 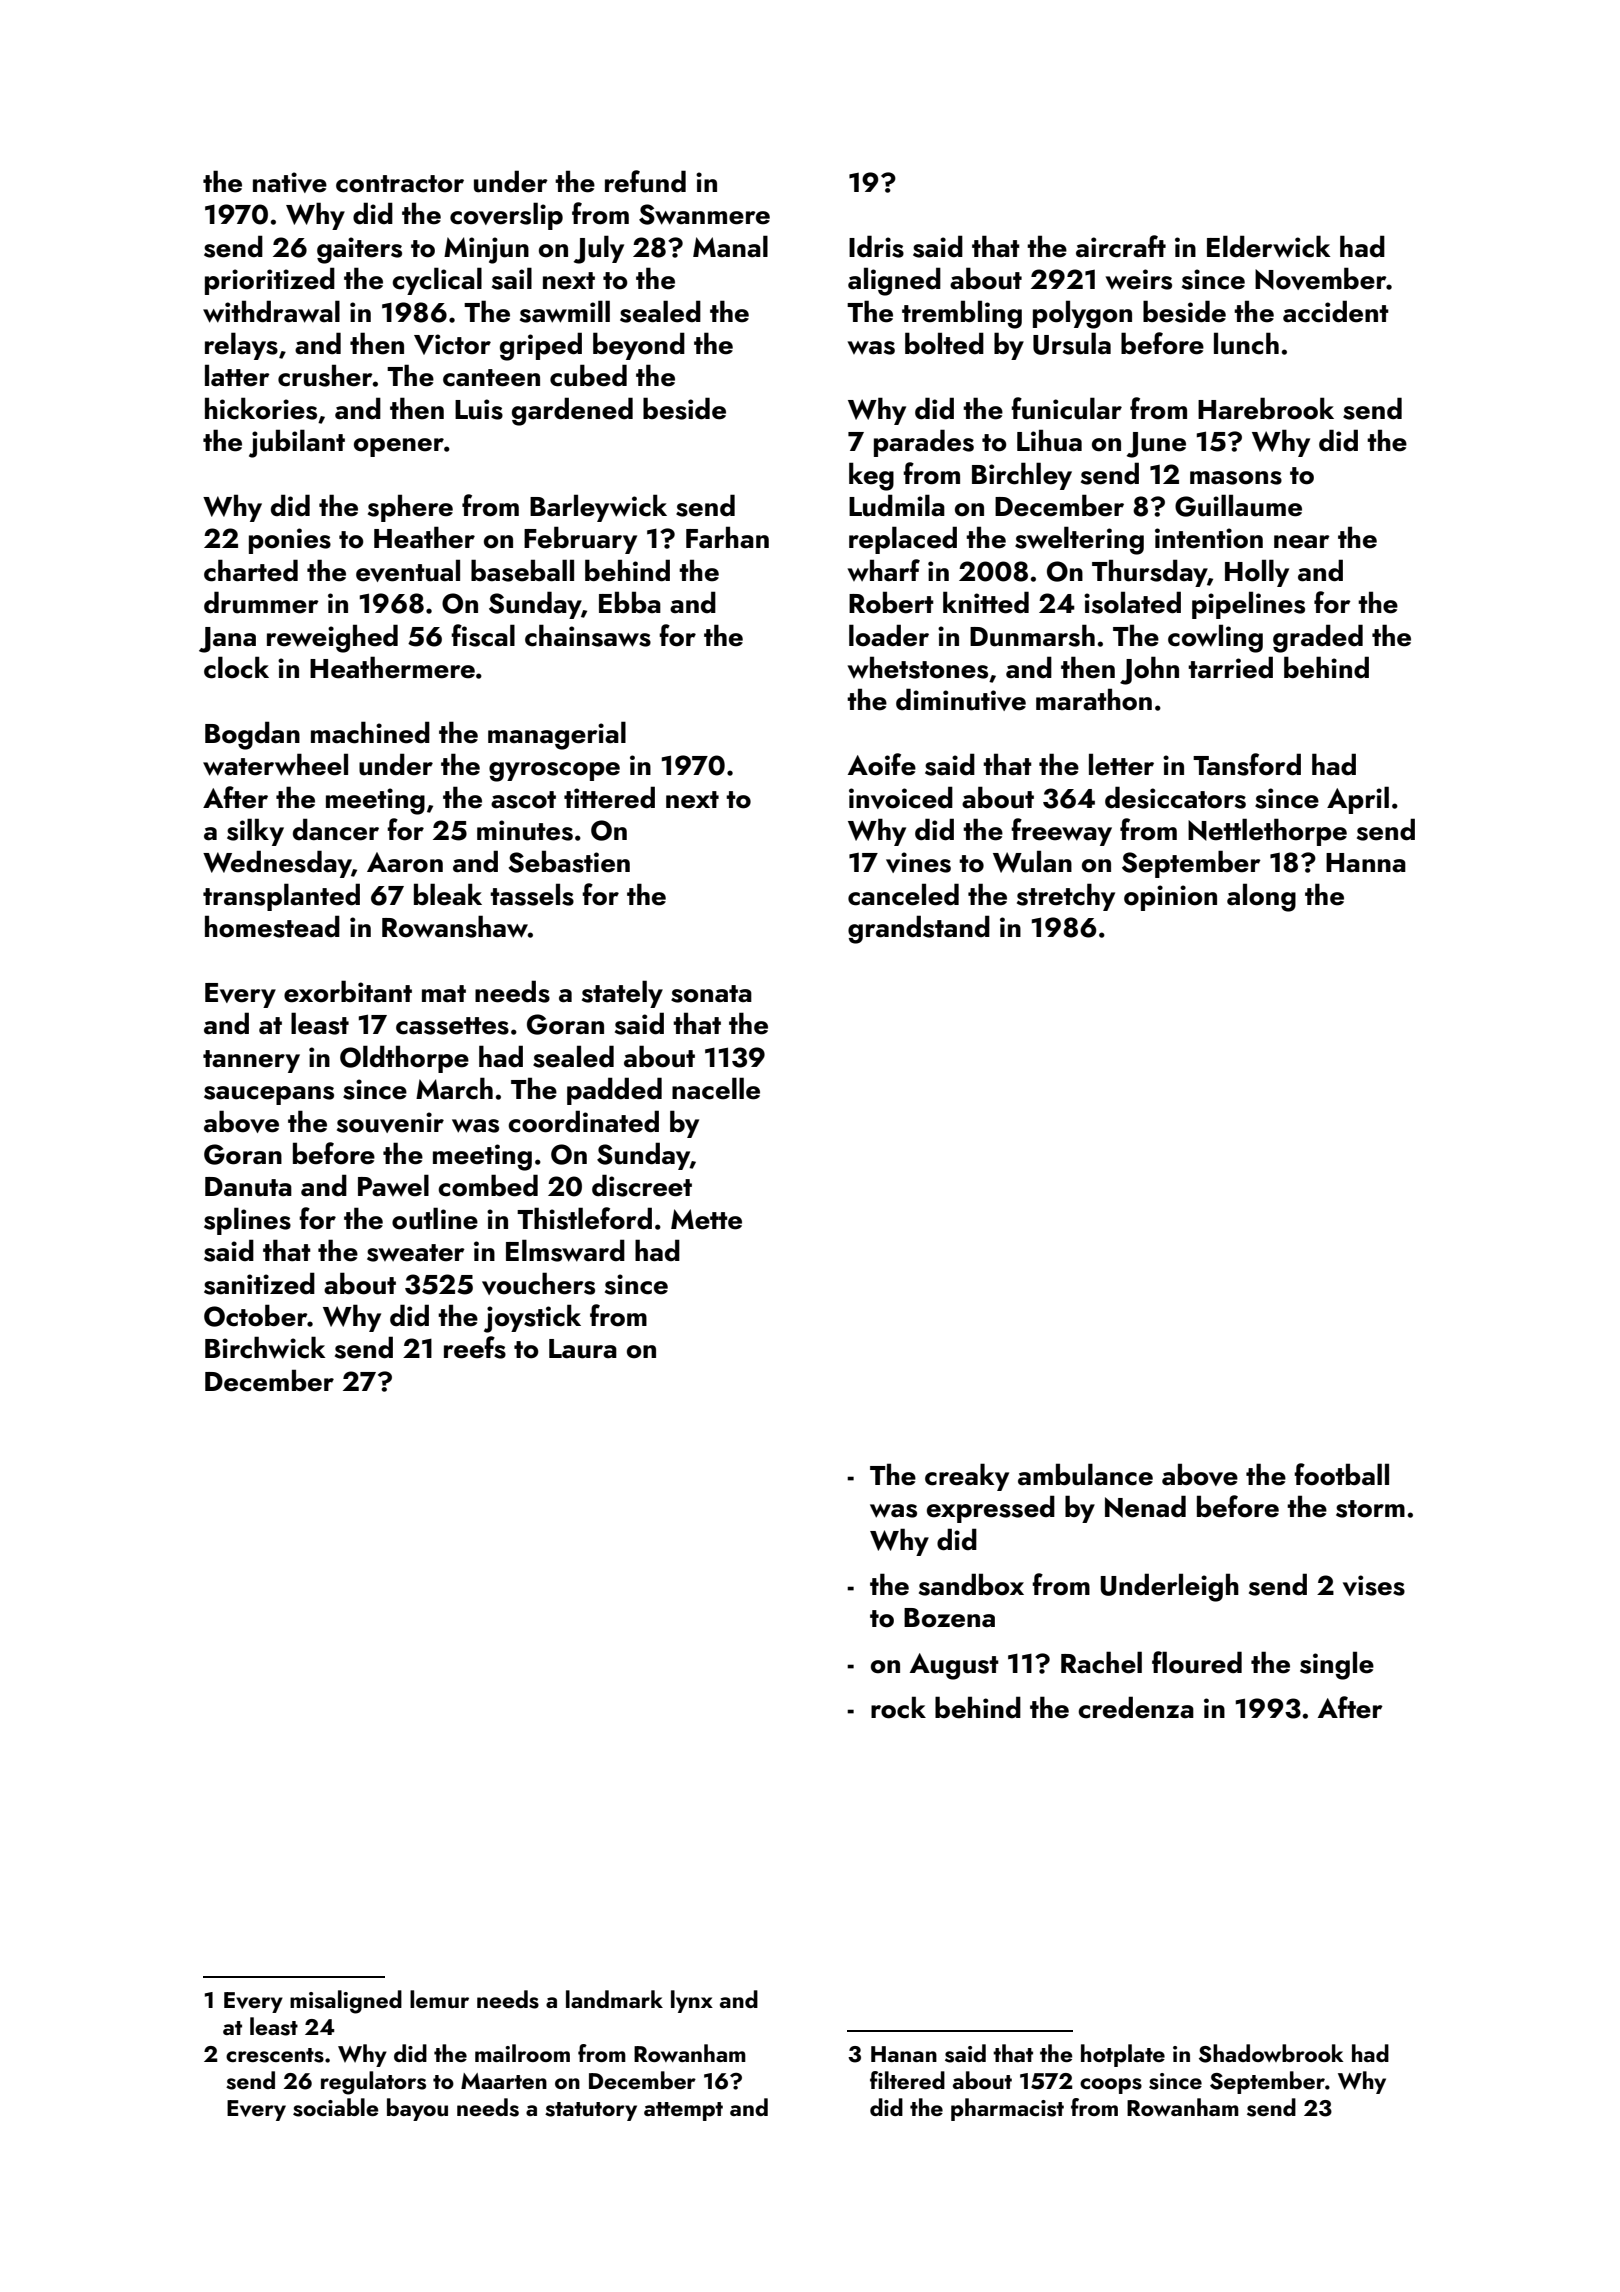 I want to click on aircraft, so click(x=1121, y=246).
